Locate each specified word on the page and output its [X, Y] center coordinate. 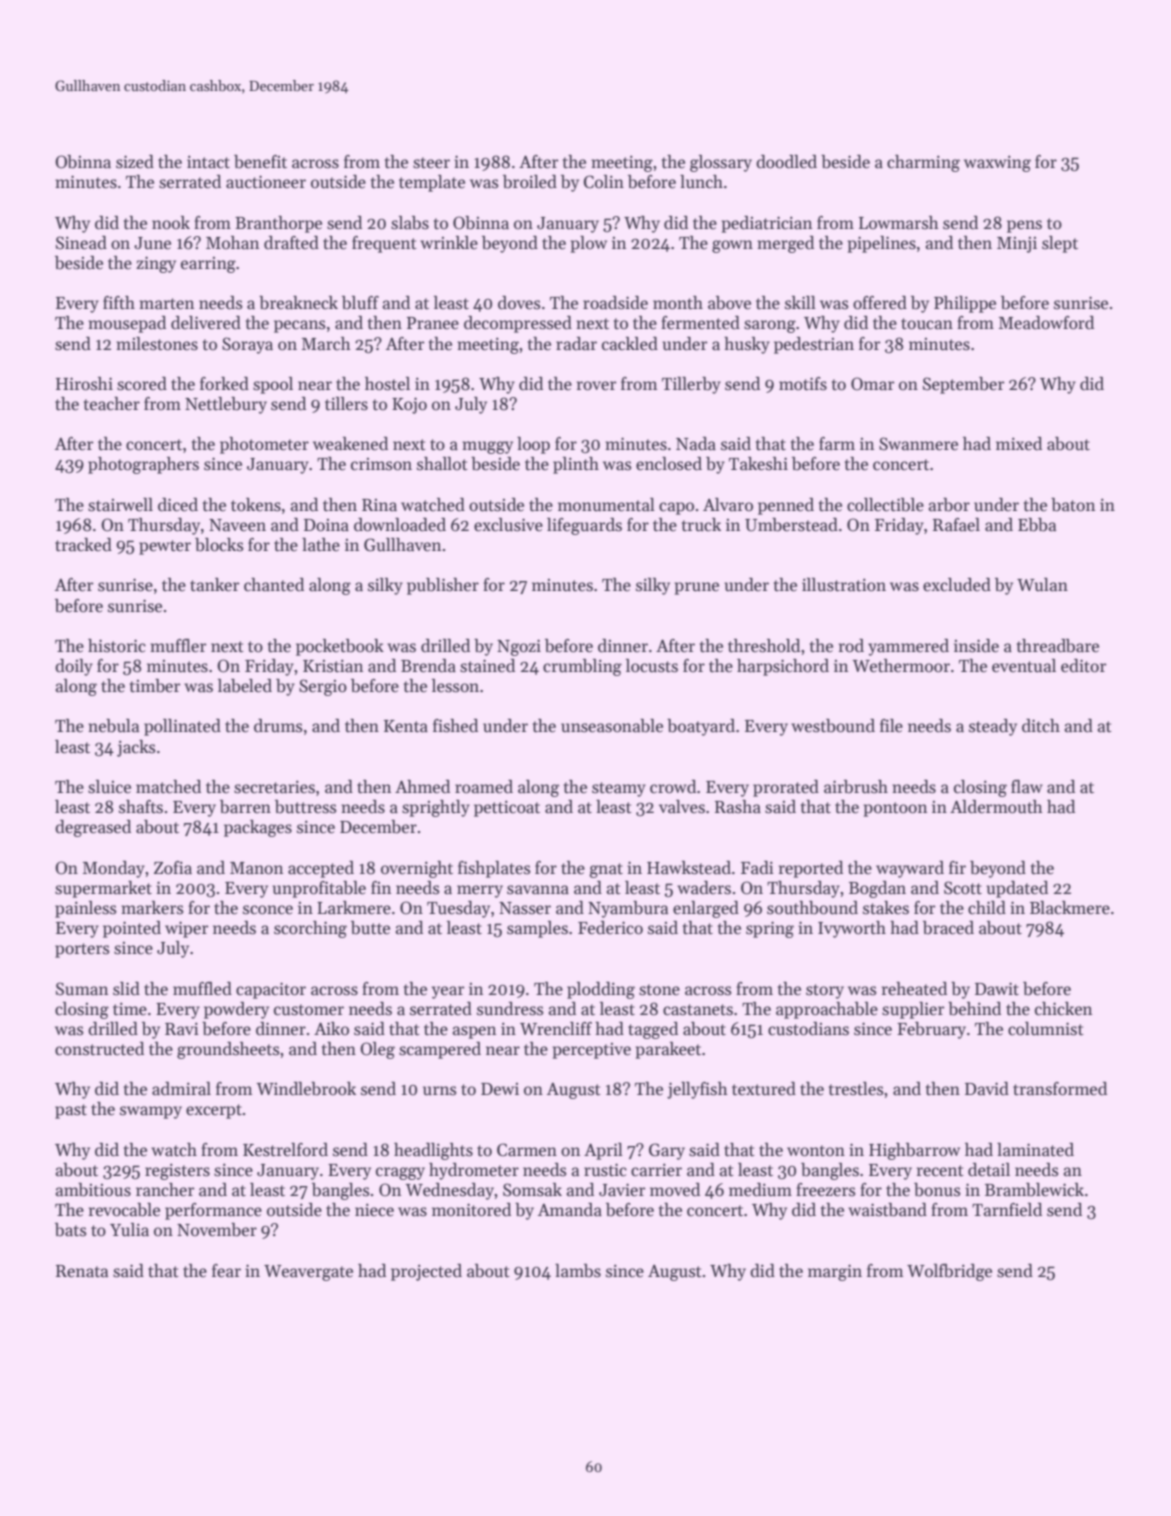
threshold [764, 646]
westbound [833, 726]
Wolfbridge [949, 1272]
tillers [346, 404]
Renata [82, 1271]
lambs [578, 1271]
